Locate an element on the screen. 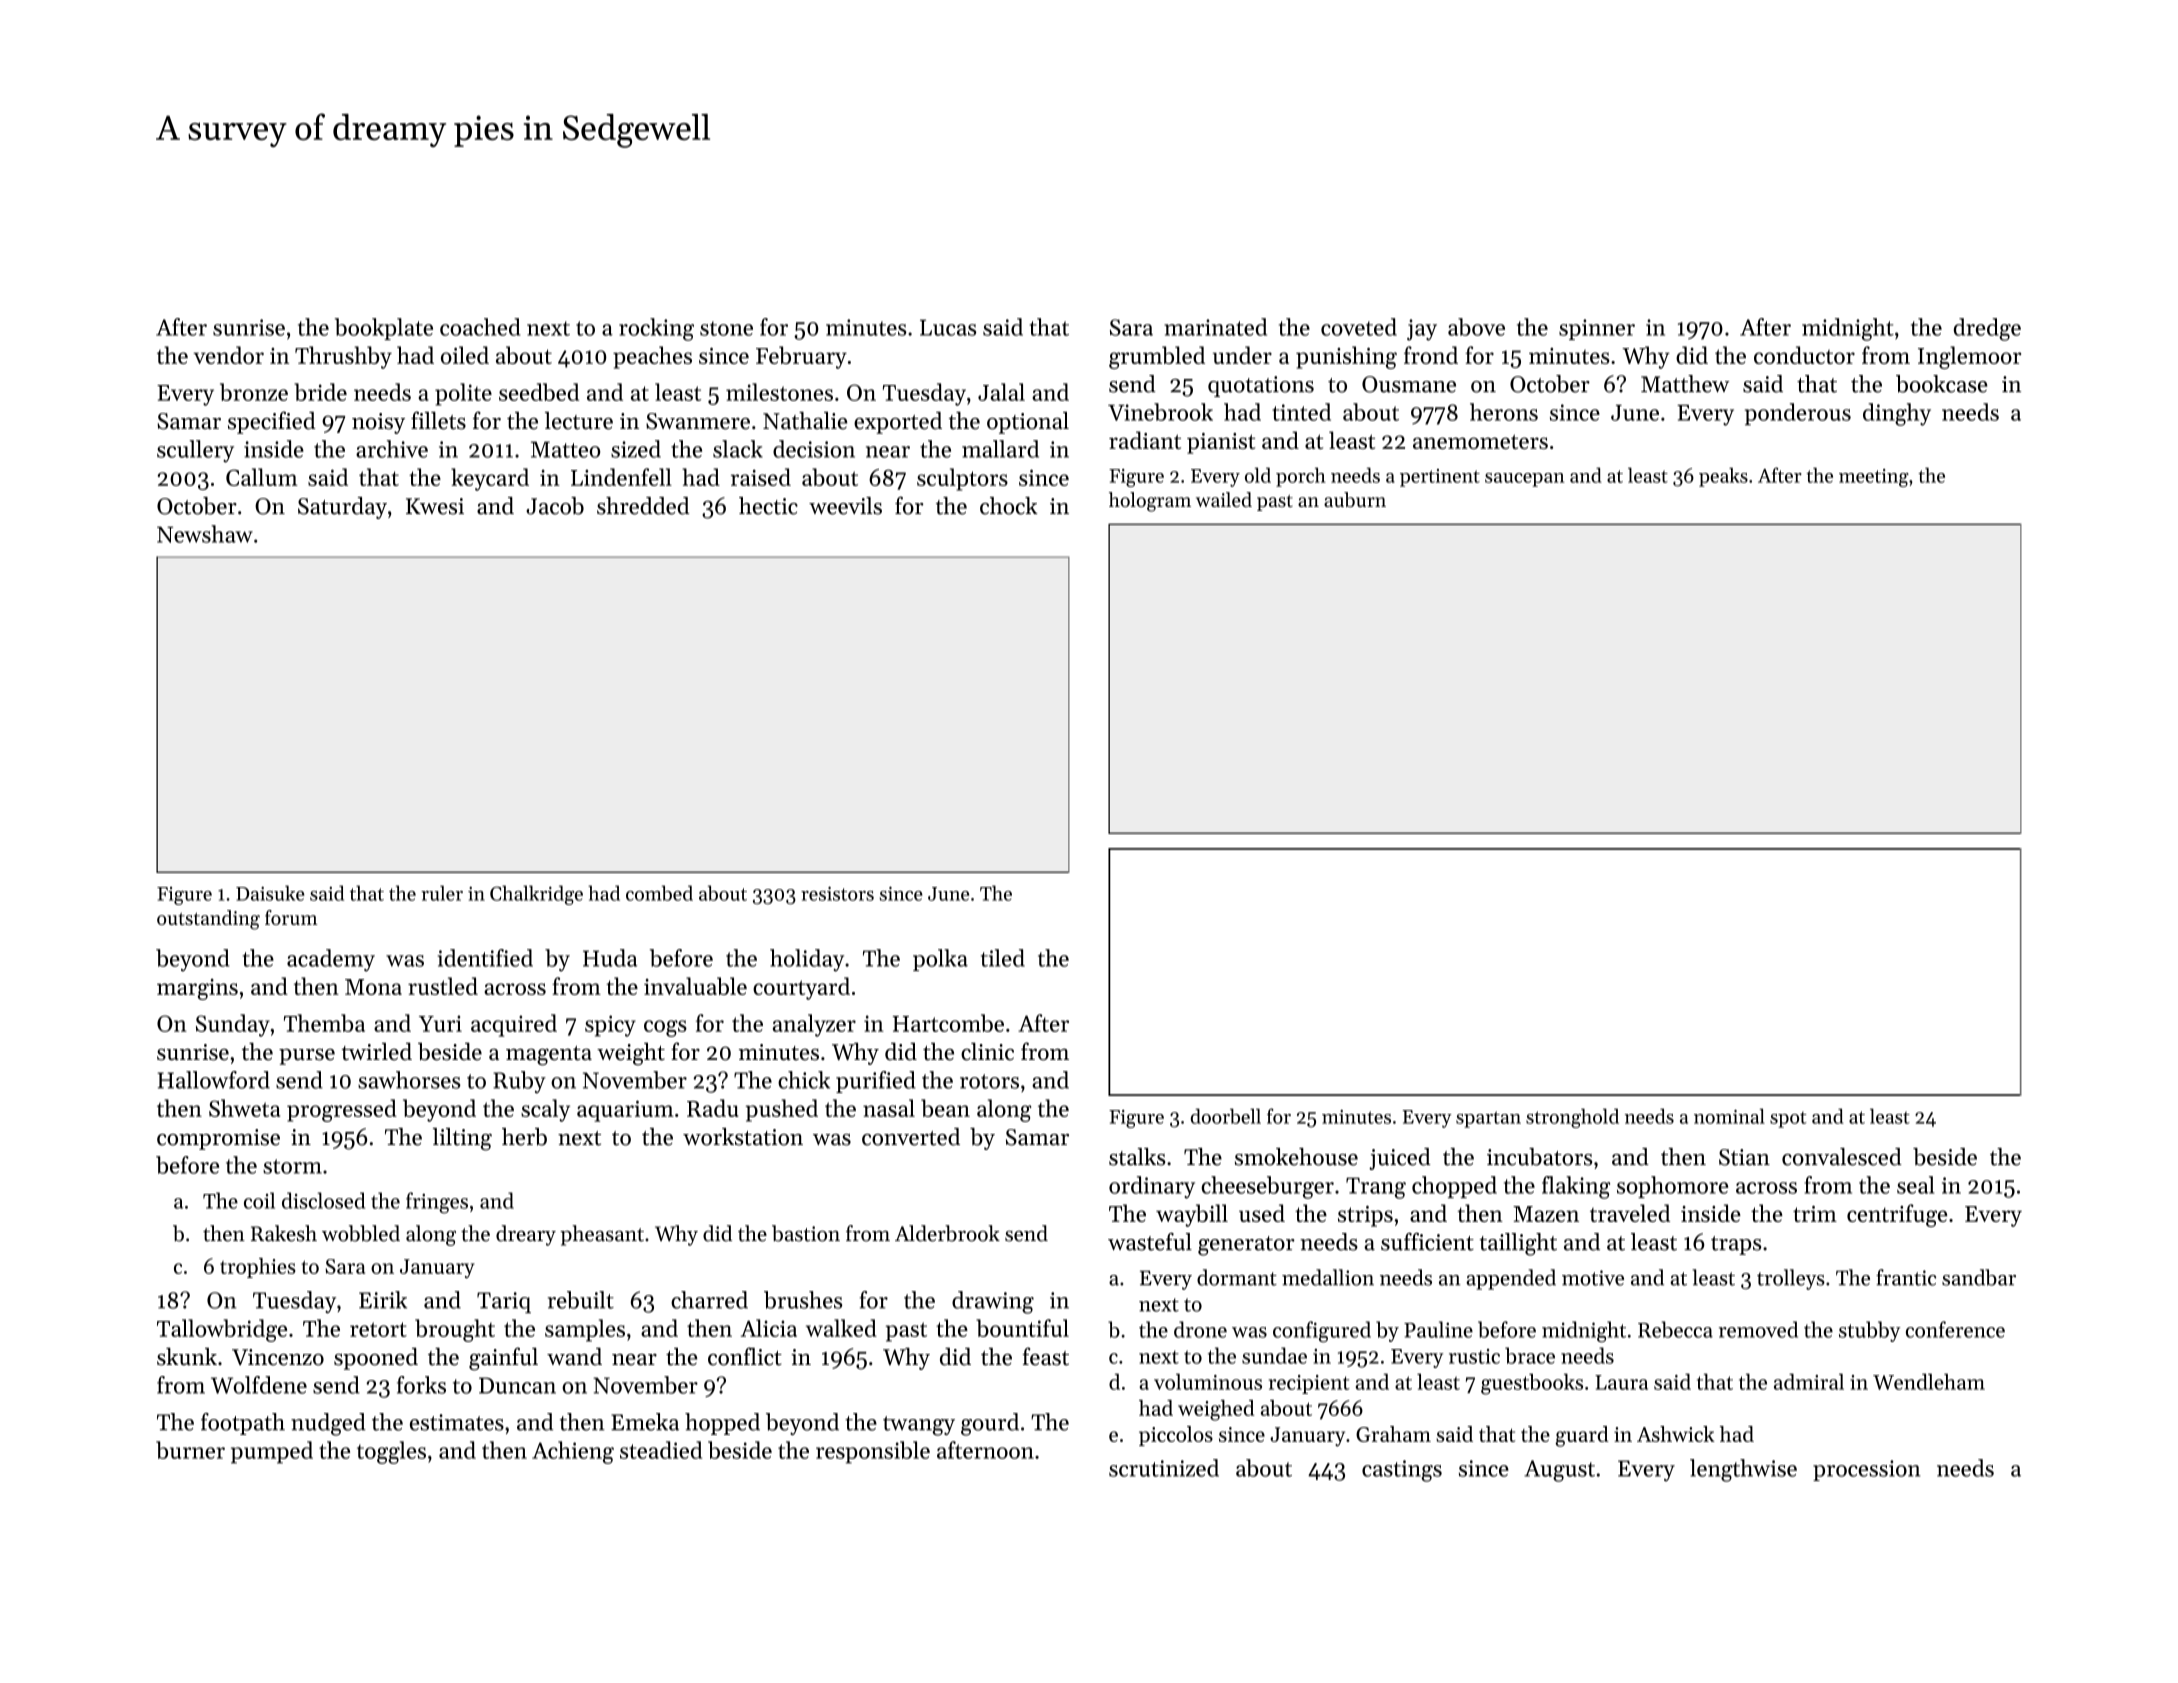  Ashwick is located at coordinates (1676, 1434).
